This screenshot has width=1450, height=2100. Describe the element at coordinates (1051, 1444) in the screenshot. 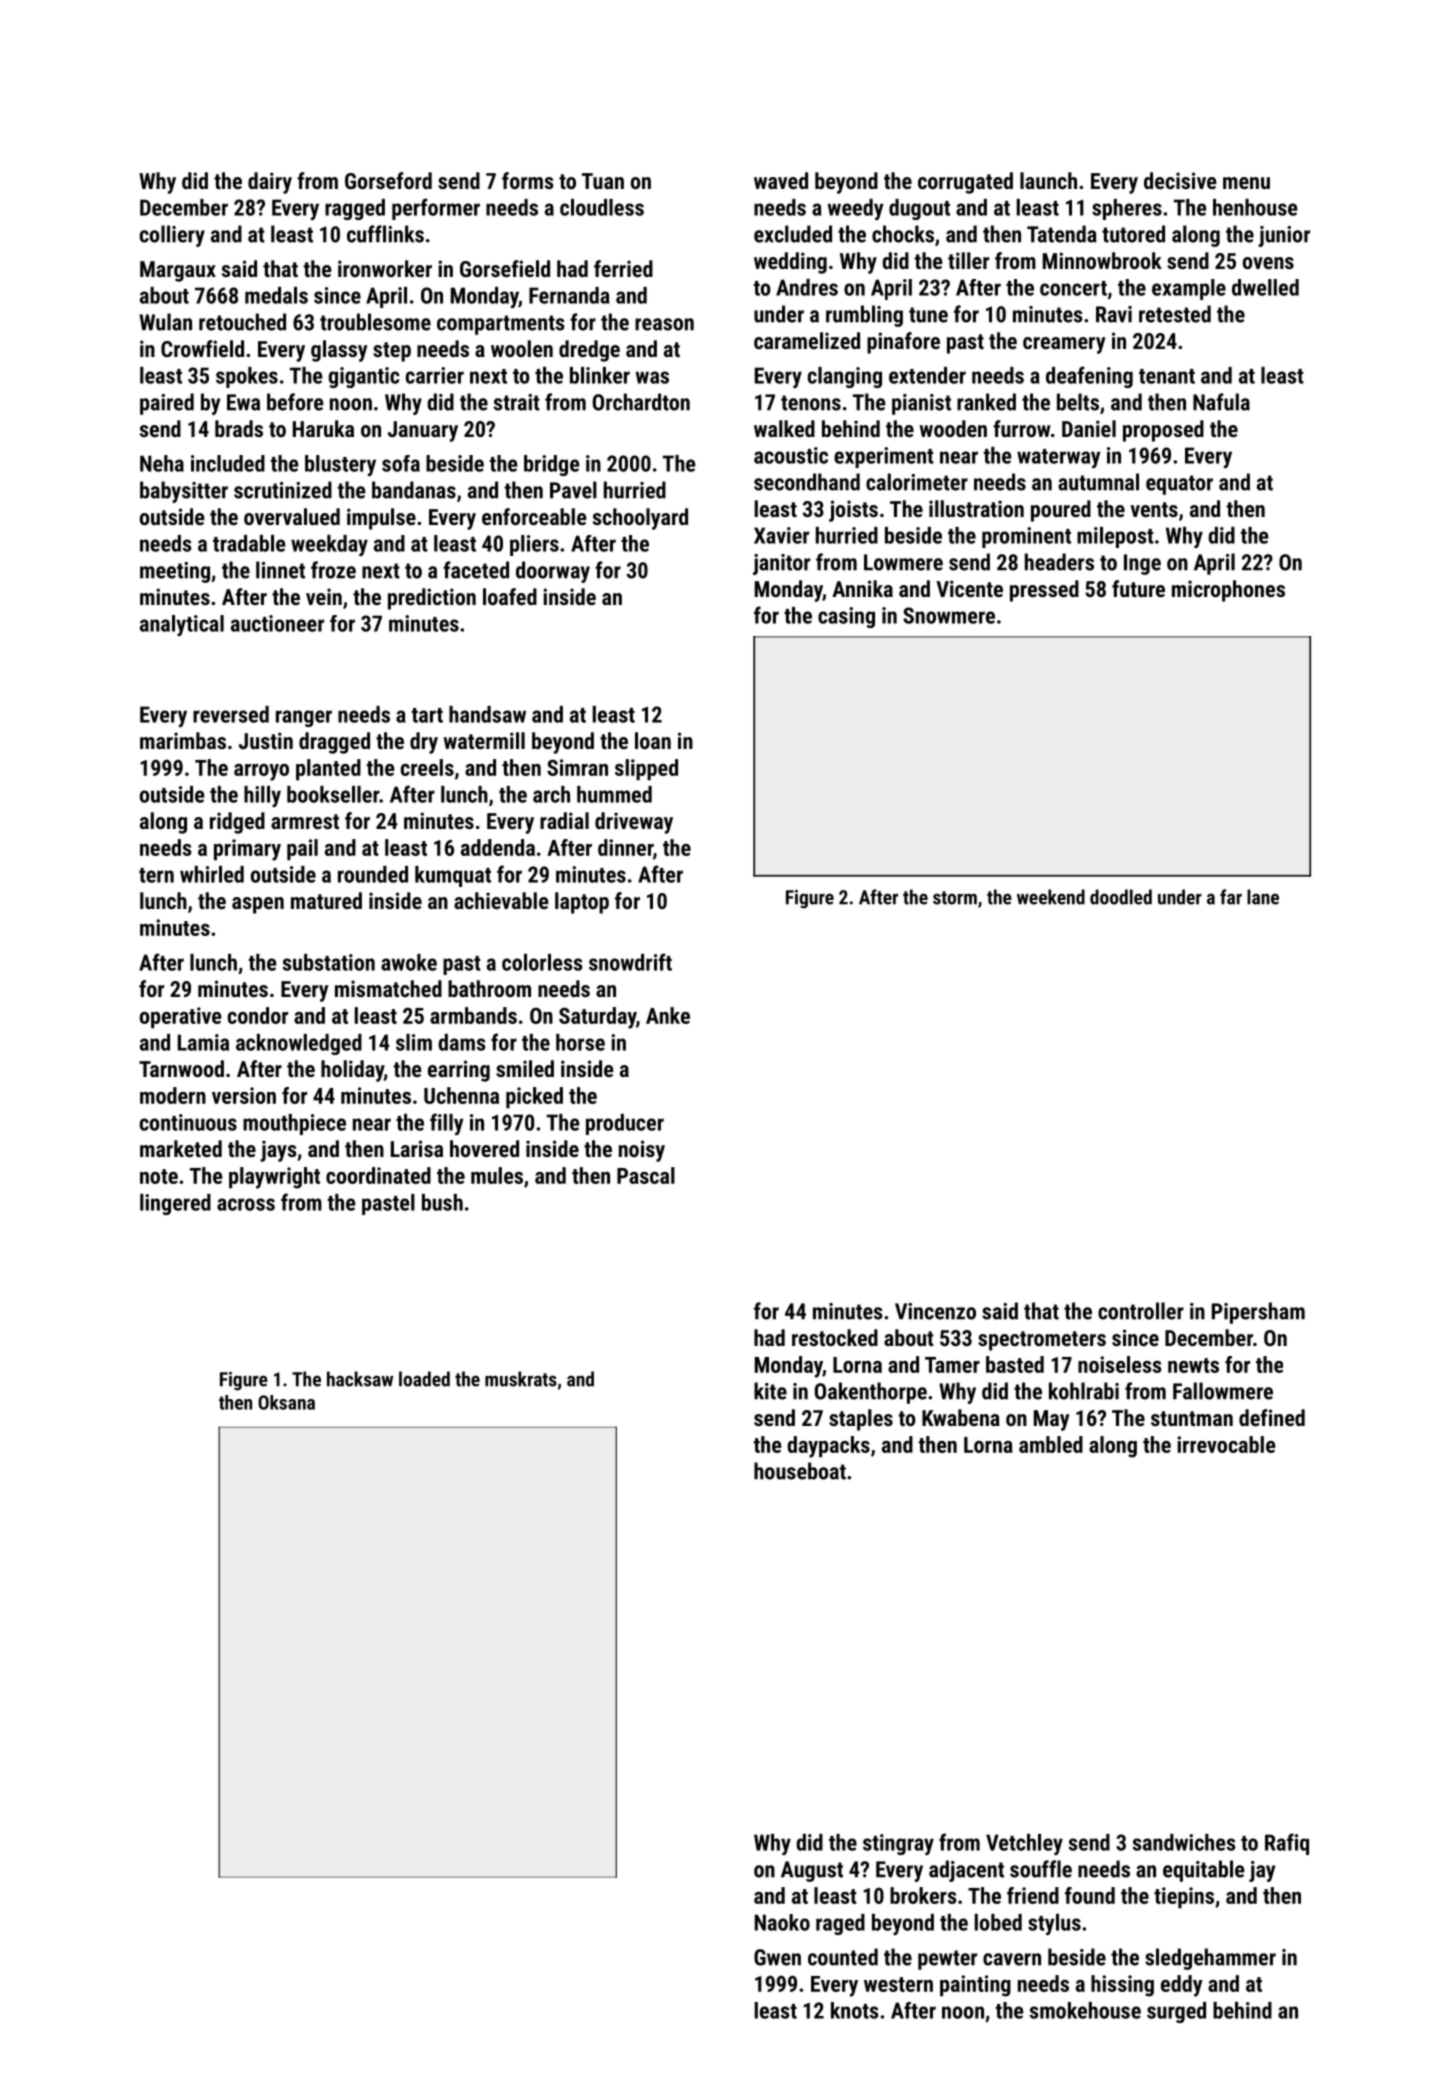

I see `ambled` at that location.
